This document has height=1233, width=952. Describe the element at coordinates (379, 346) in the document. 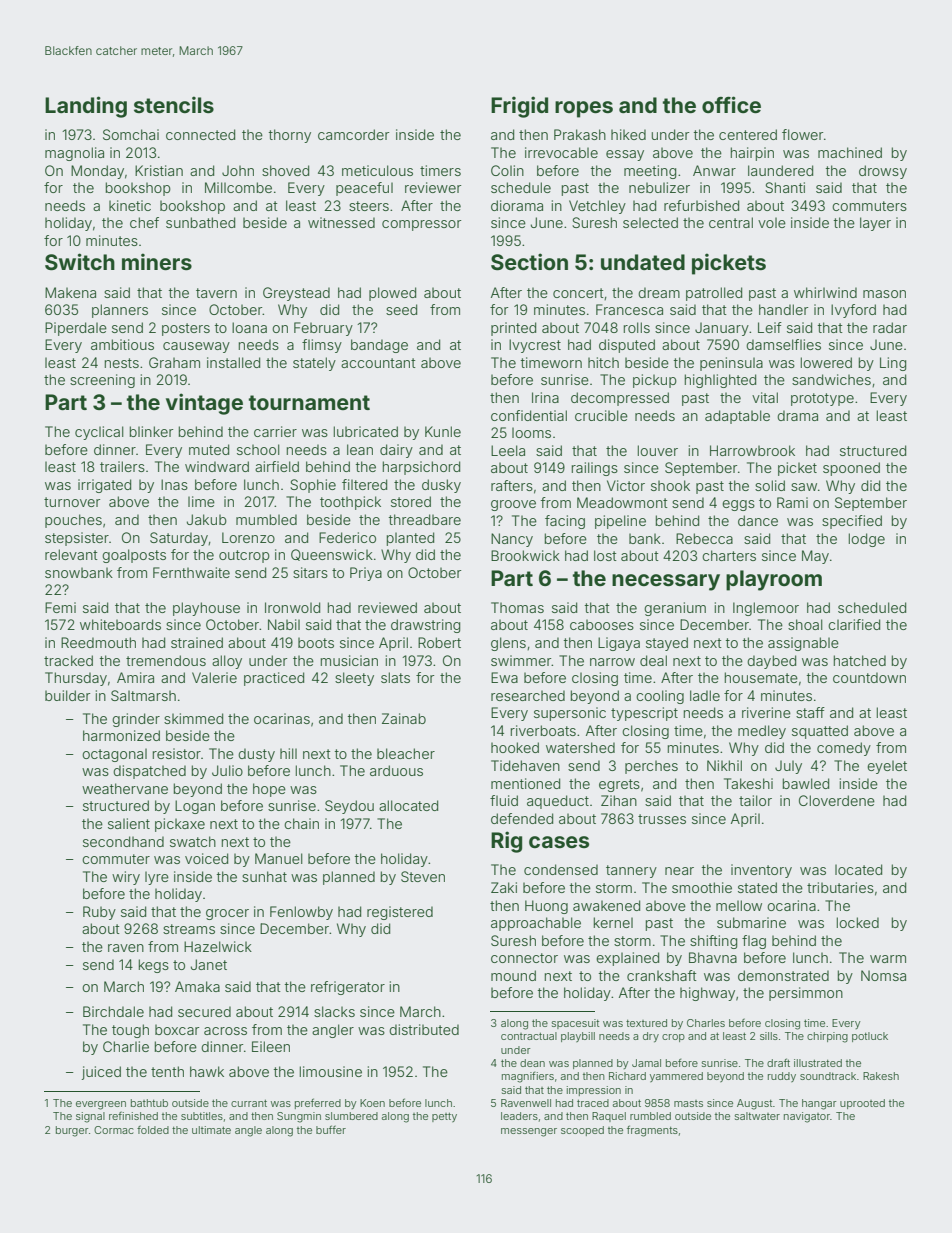

I see `bandage` at that location.
